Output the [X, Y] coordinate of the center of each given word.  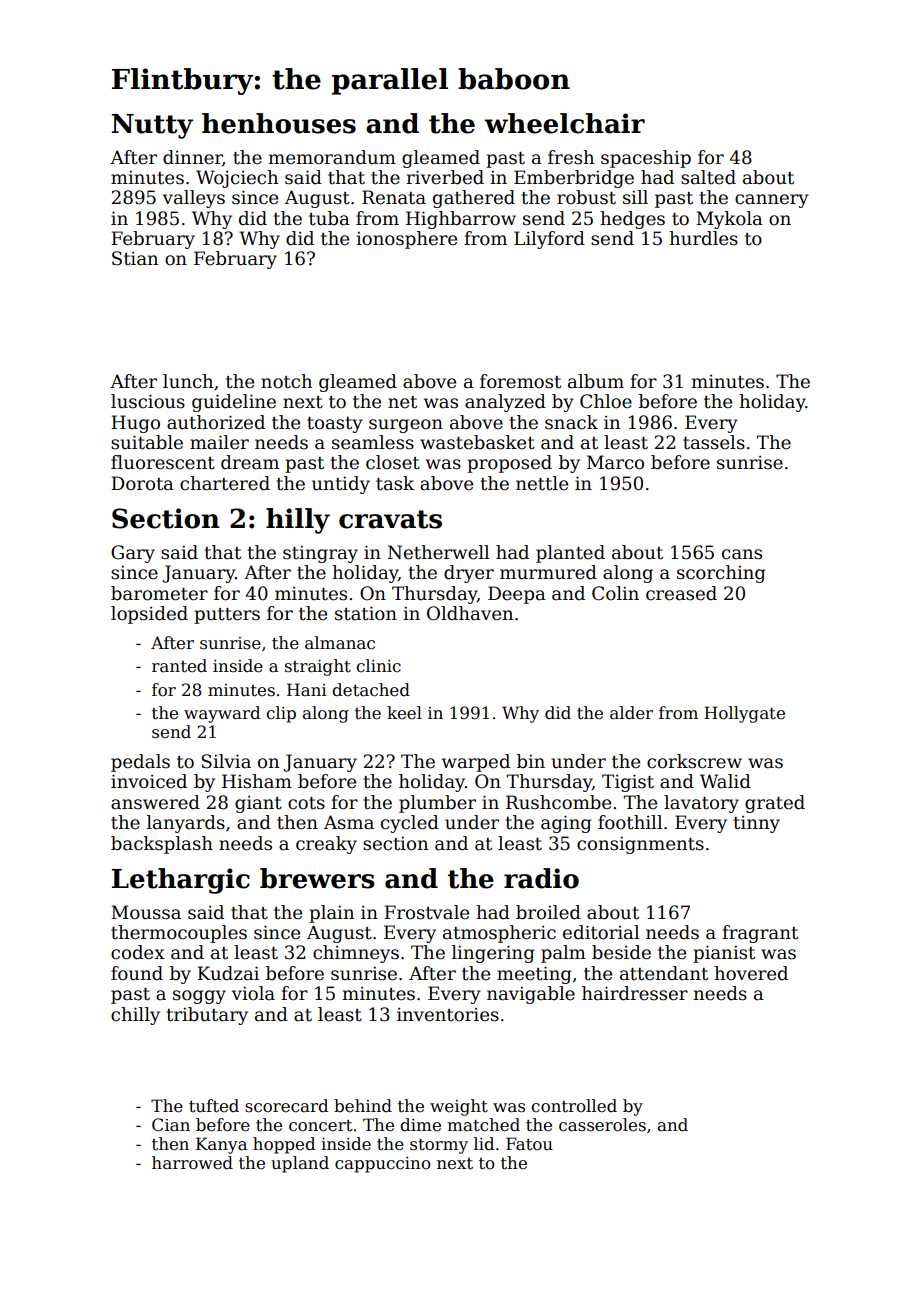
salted [708, 177]
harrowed [192, 1163]
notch [286, 381]
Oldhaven [470, 613]
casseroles [602, 1125]
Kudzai [228, 973]
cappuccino [383, 1165]
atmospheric [499, 934]
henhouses [279, 123]
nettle [542, 483]
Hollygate [744, 714]
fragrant [760, 934]
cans [742, 554]
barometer [159, 593]
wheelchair [564, 123]
